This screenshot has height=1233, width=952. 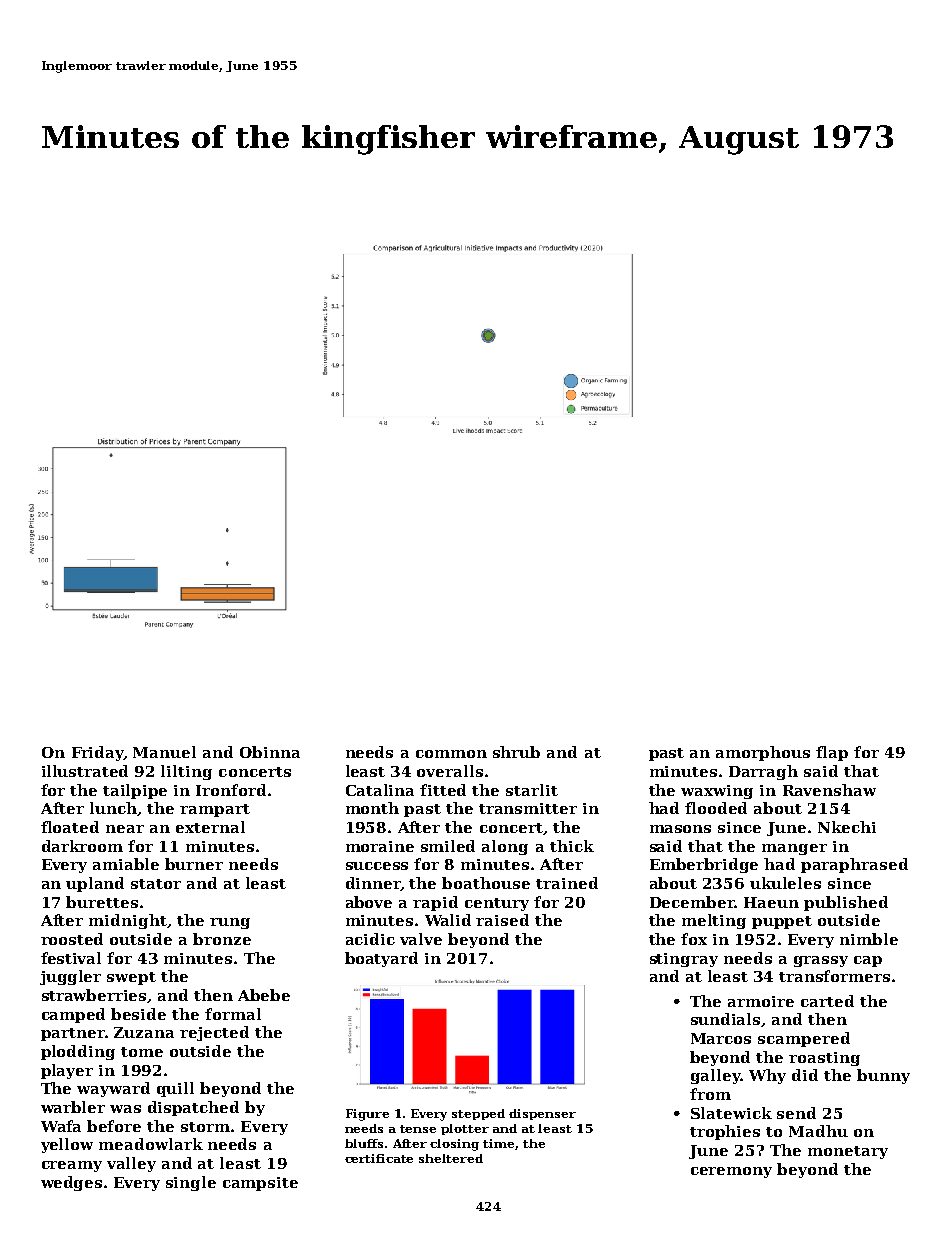 What do you see at coordinates (144, 1032) in the screenshot?
I see `Zuzana` at bounding box center [144, 1032].
